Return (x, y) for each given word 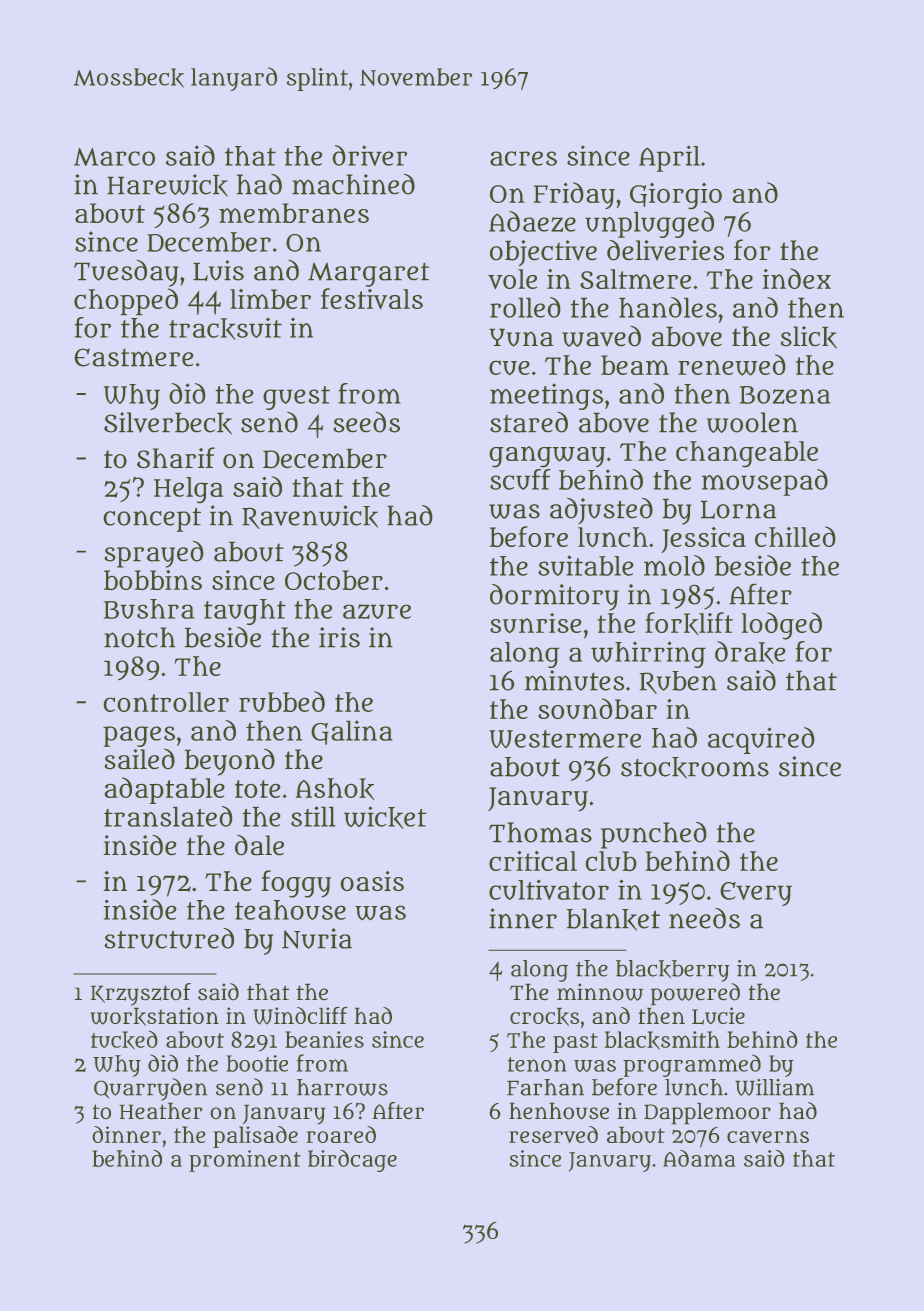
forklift (689, 623)
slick (809, 337)
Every (756, 894)
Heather (161, 1111)
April (669, 158)
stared (529, 422)
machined (353, 184)
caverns (768, 1137)
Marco (114, 156)
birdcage (352, 1161)
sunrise (536, 623)
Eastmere (134, 357)
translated (168, 816)
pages (139, 736)
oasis (372, 881)
